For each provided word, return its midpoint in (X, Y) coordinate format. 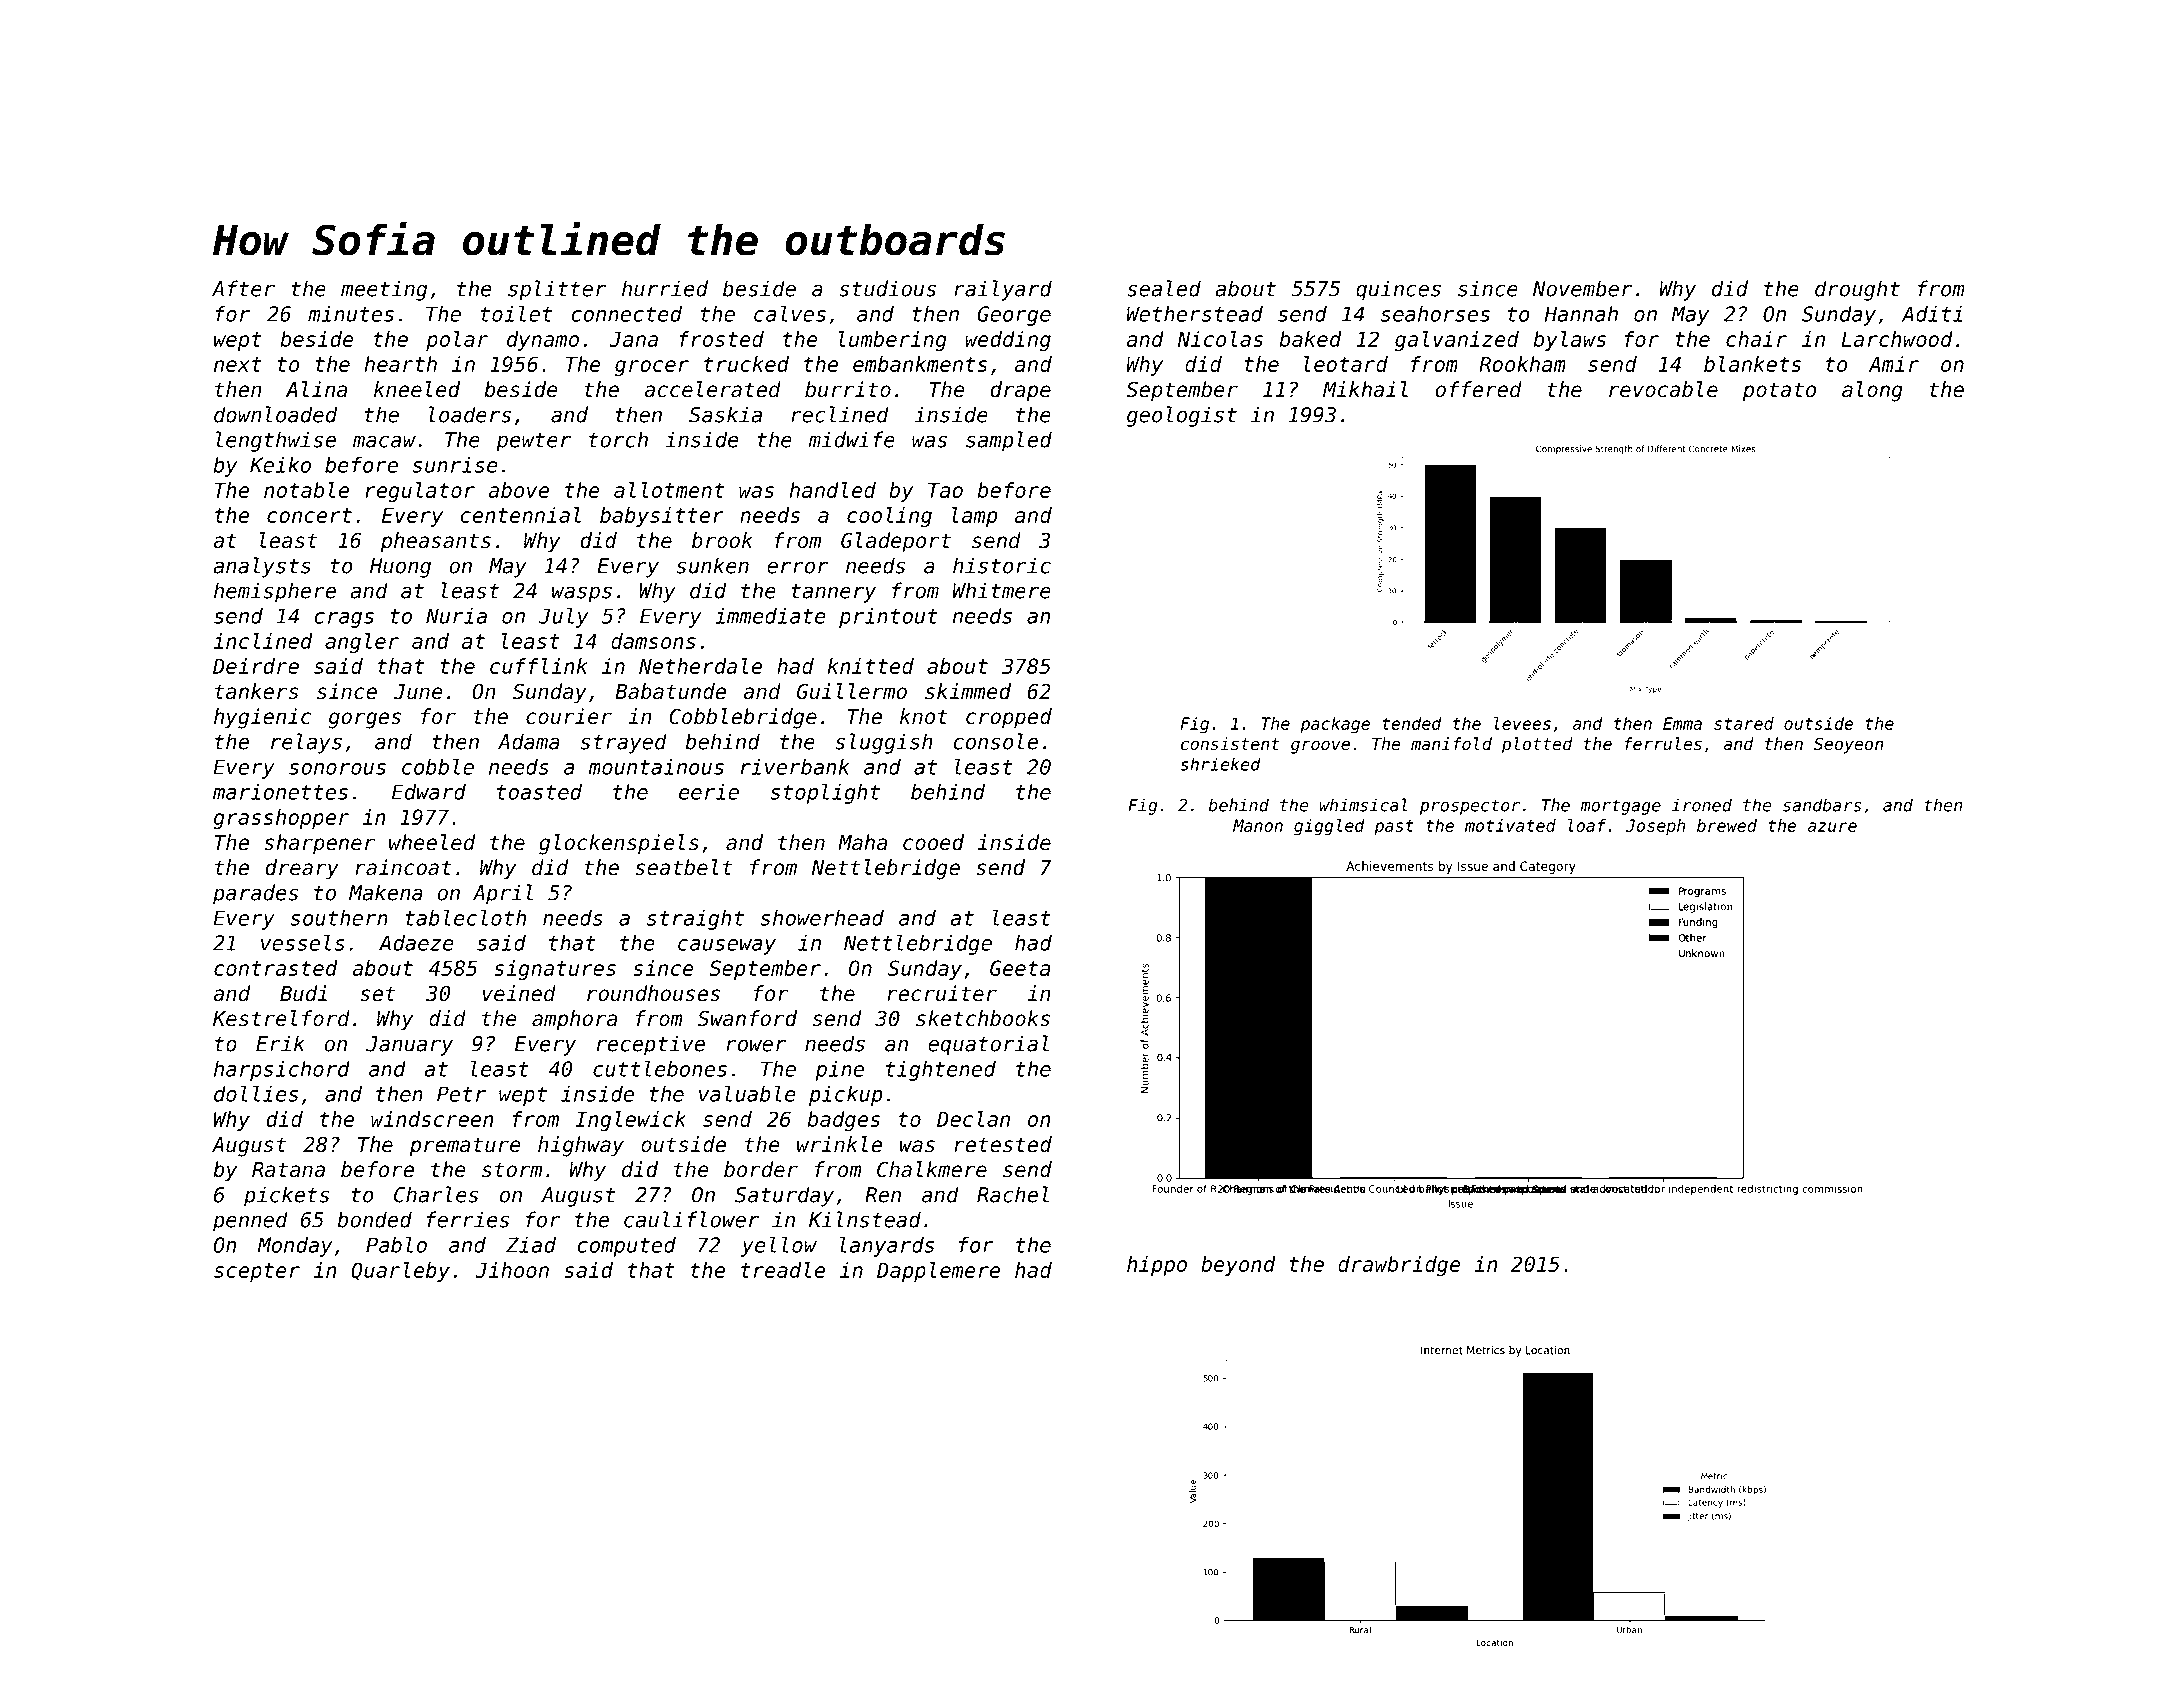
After (243, 288)
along (1872, 391)
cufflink (539, 666)
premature (465, 1147)
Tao (945, 490)
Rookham (1522, 364)
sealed (1164, 288)
